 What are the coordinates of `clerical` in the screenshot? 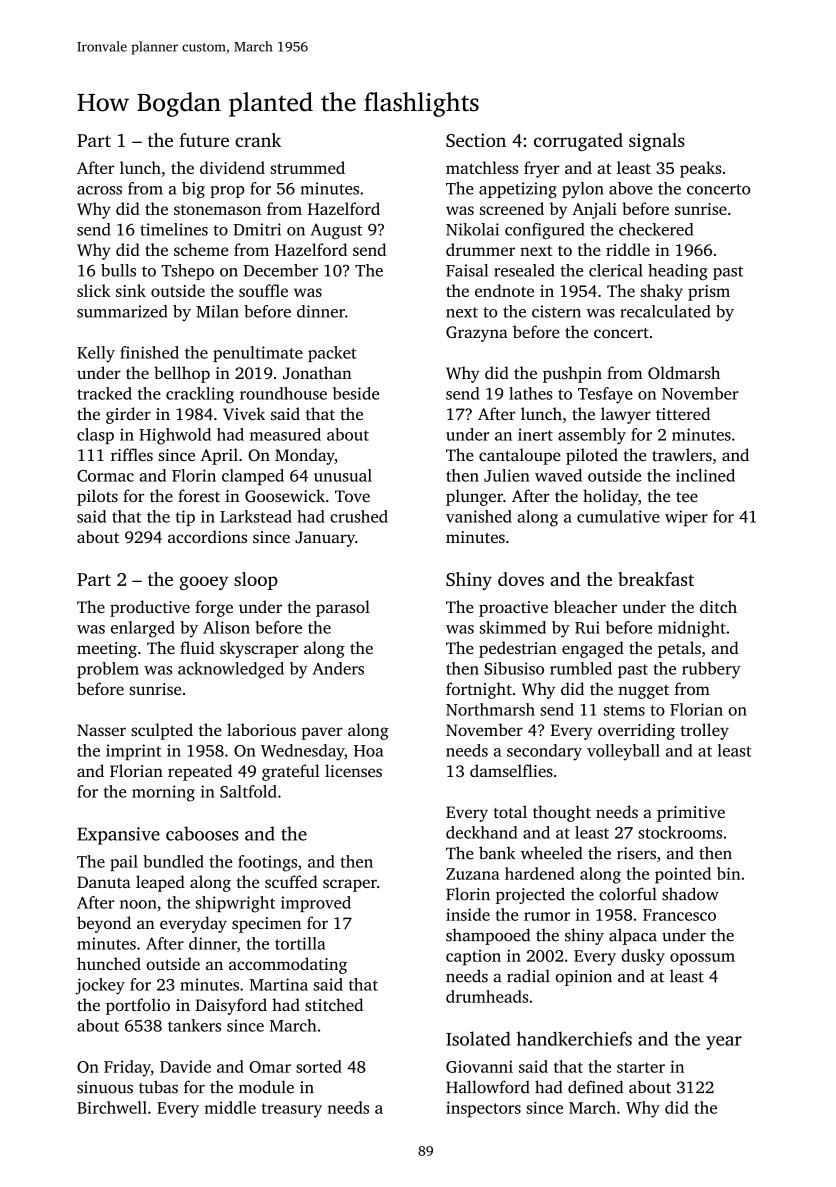 It's located at (616, 270).
